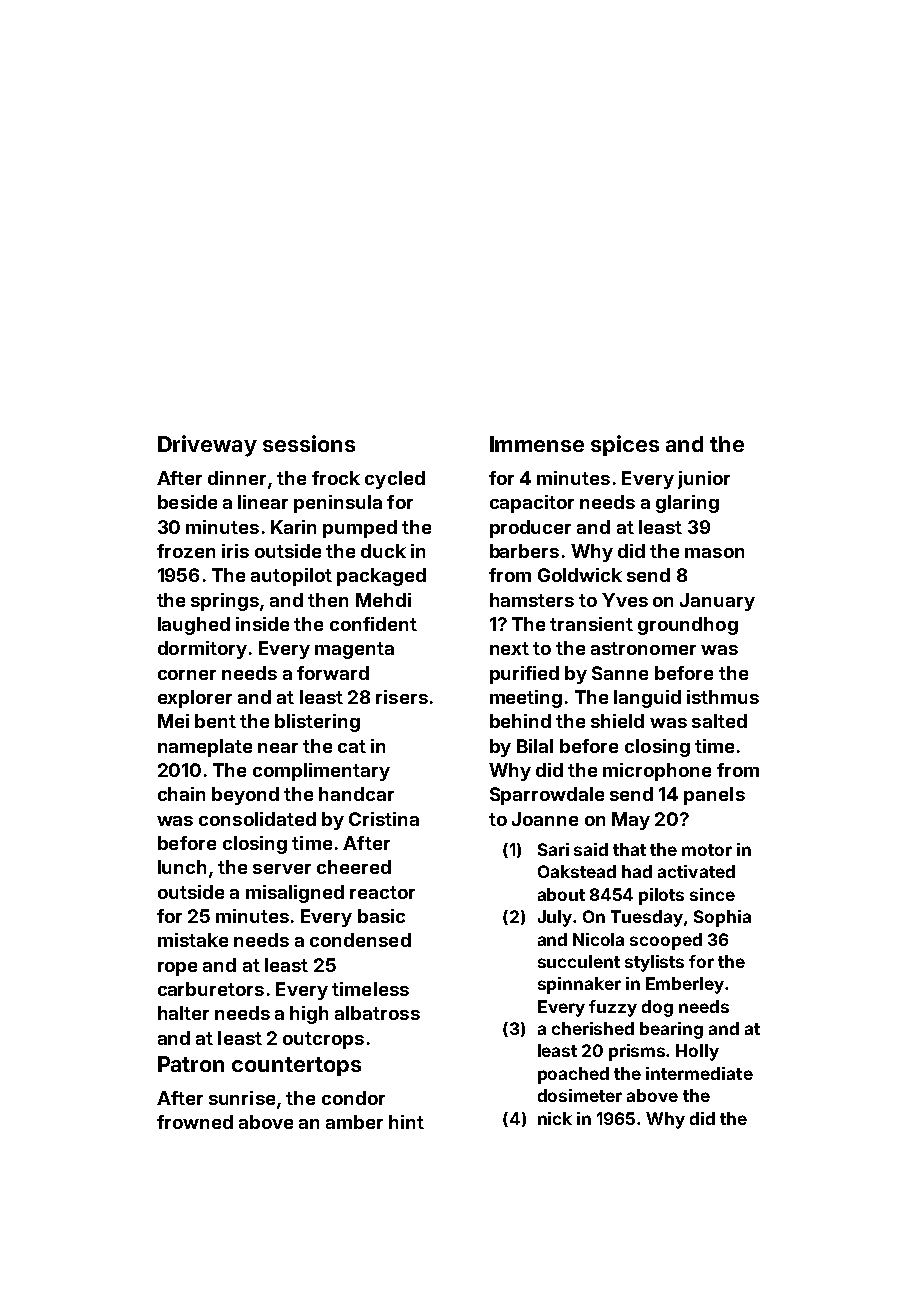  Describe the element at coordinates (699, 1073) in the screenshot. I see `intermediate` at that location.
